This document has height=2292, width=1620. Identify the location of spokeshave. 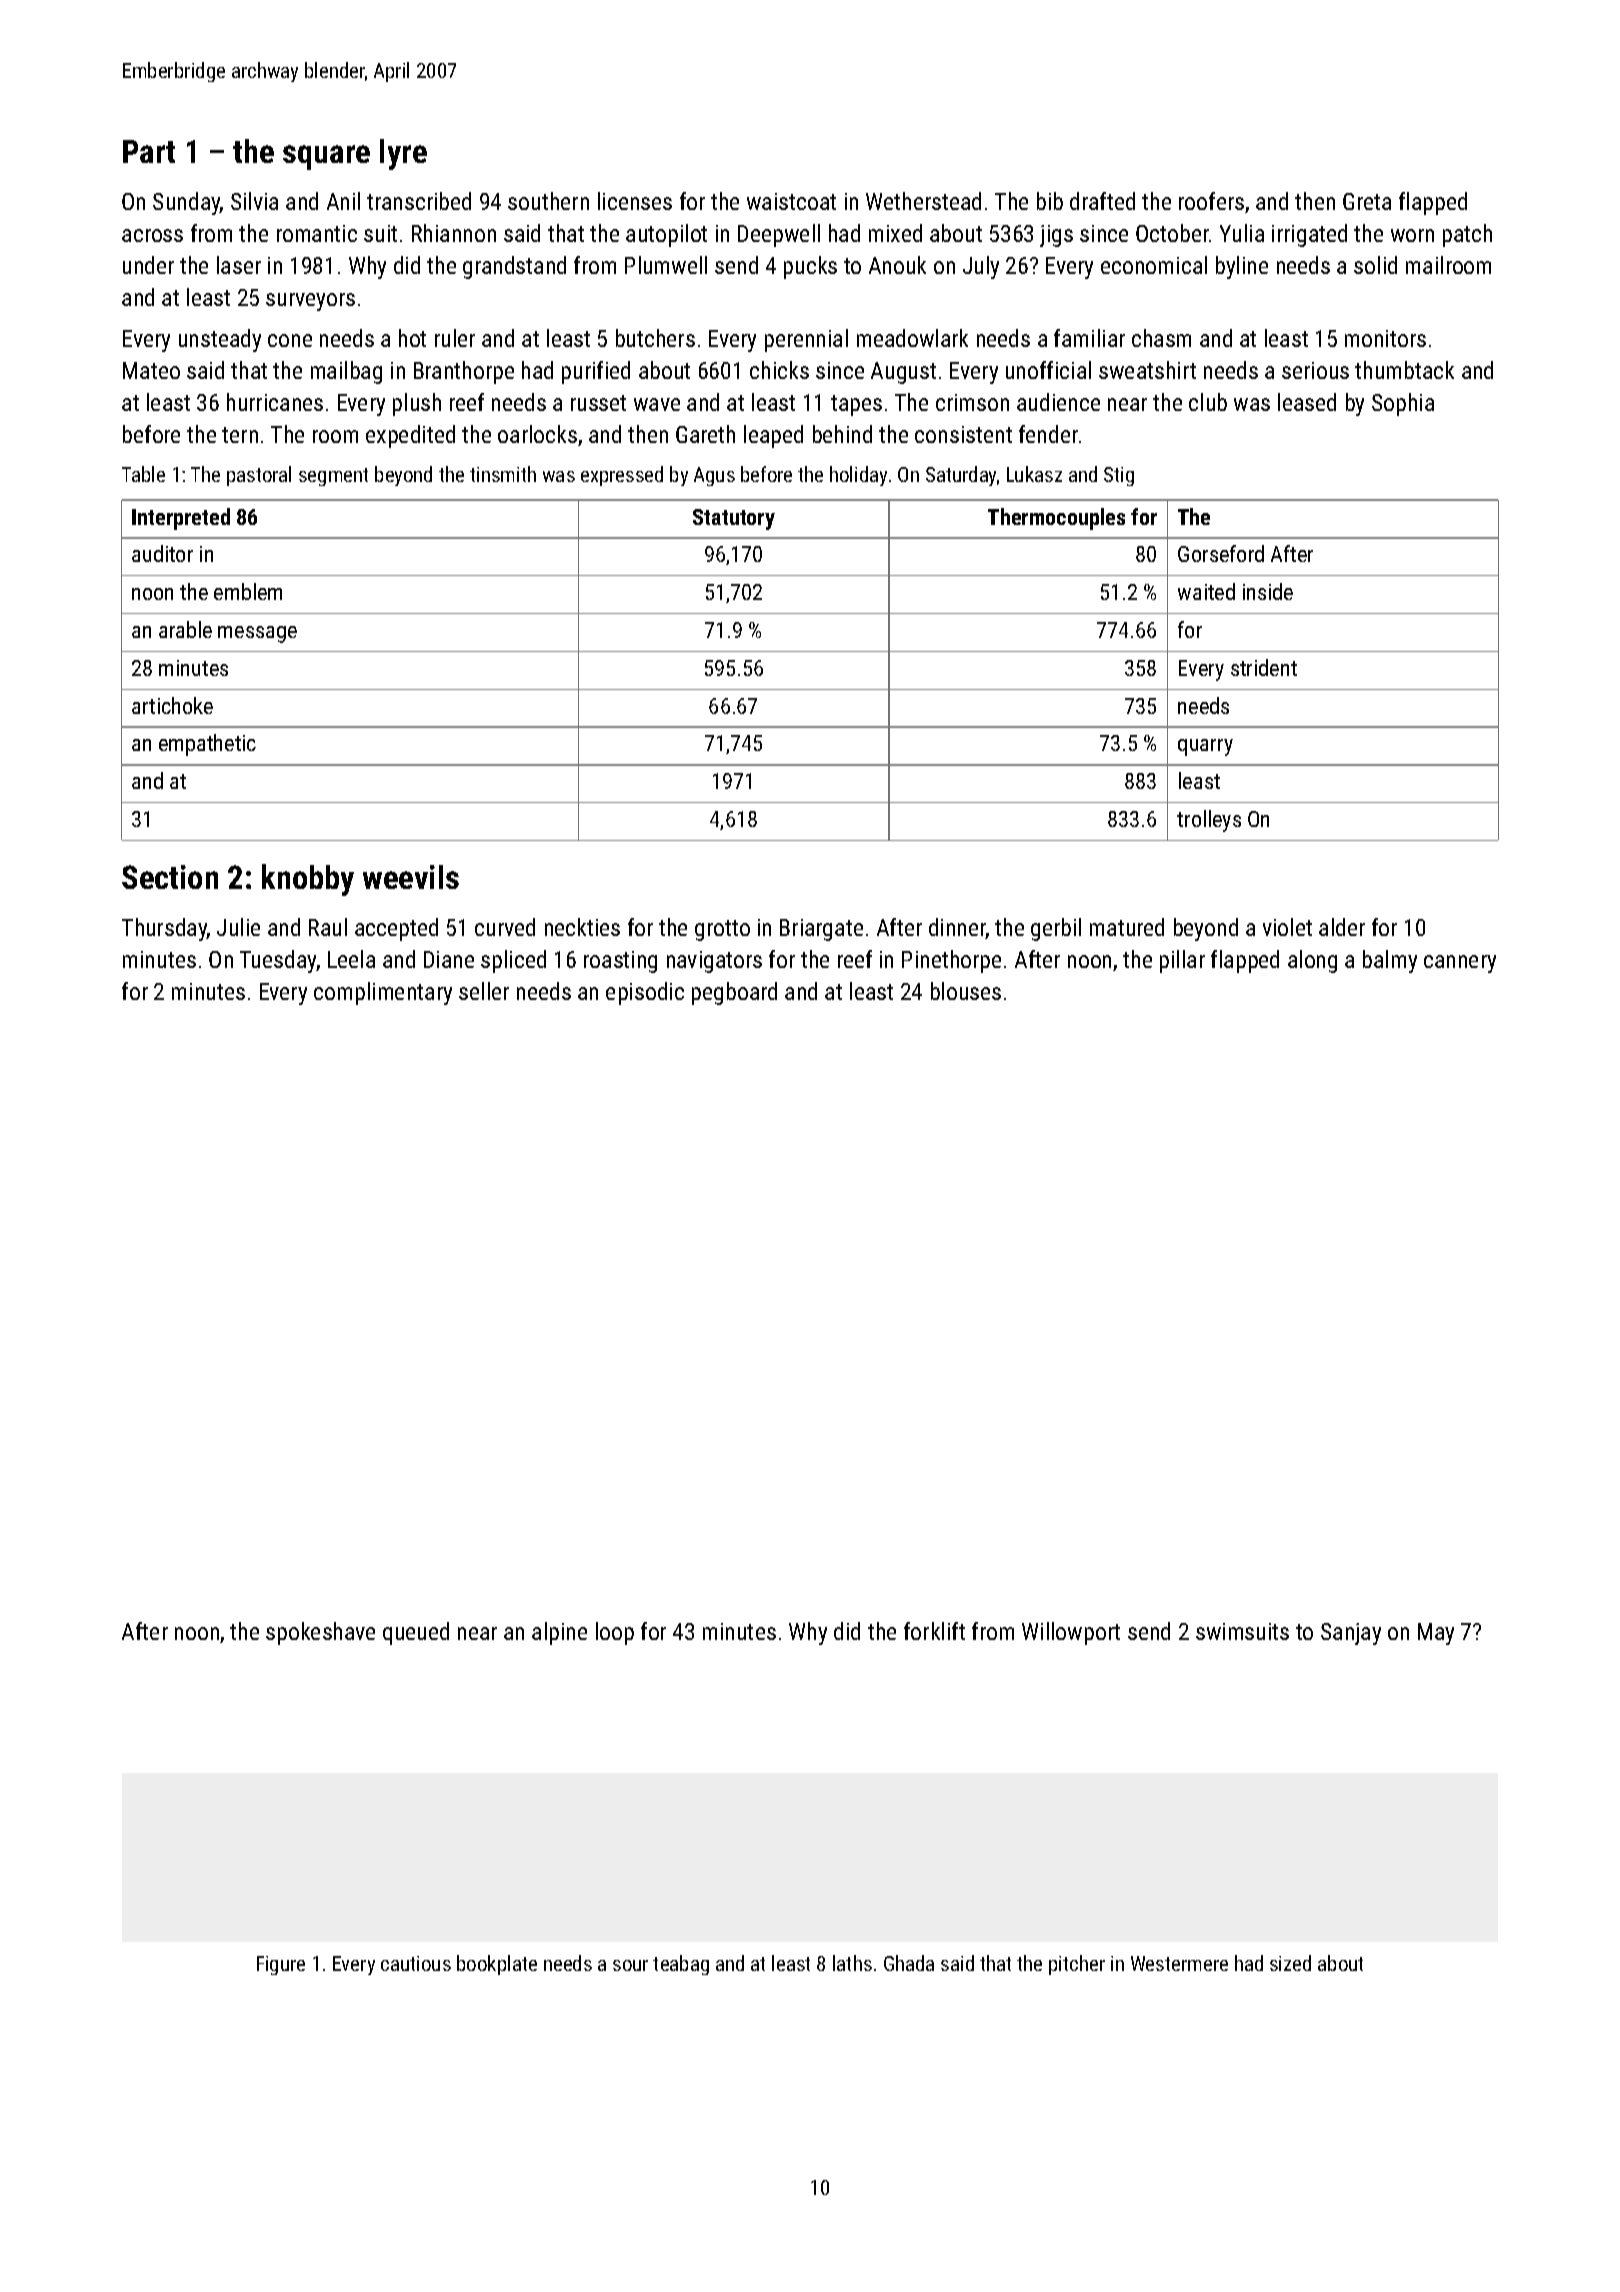
(320, 1633).
